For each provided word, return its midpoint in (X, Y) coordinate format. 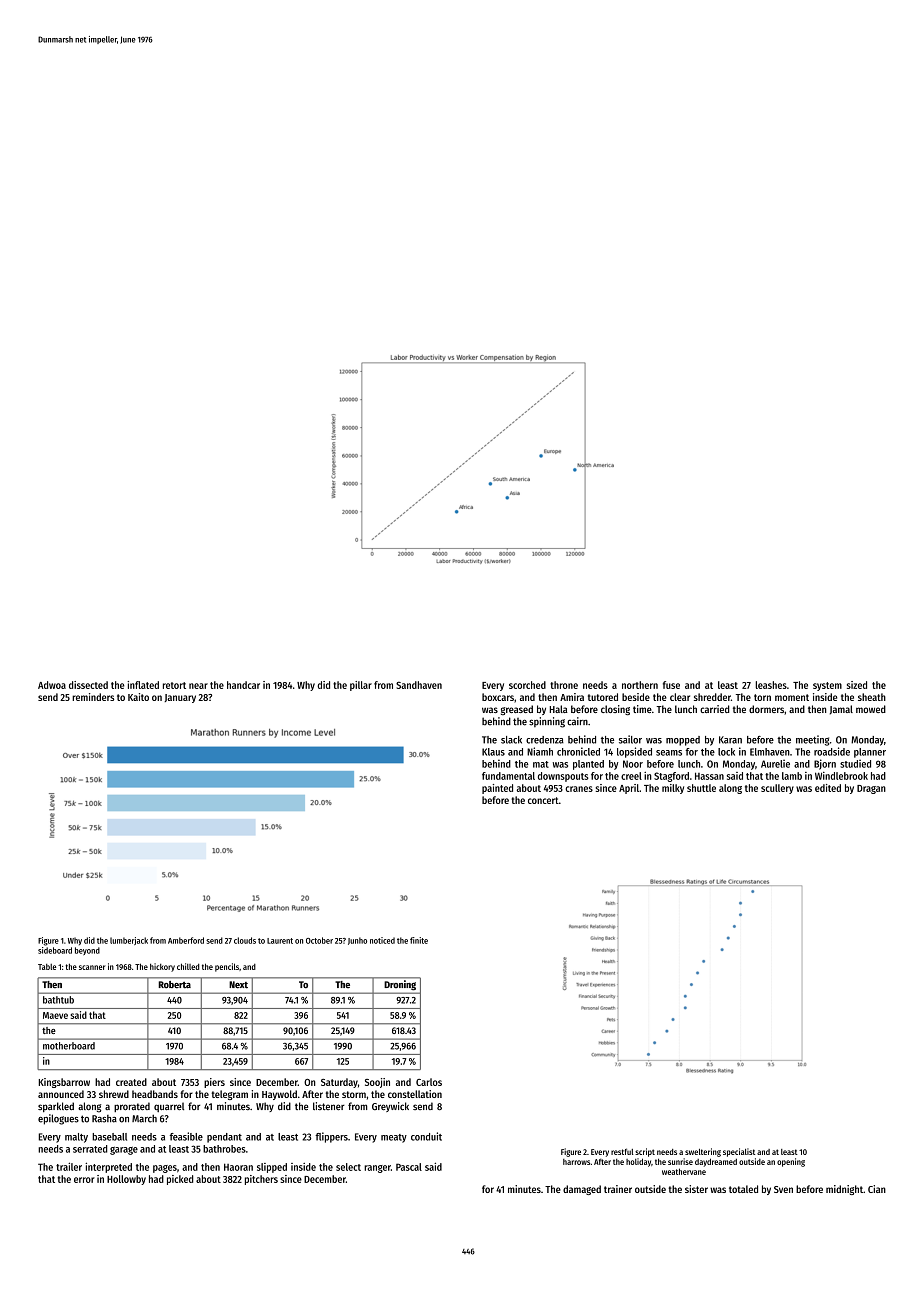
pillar (361, 686)
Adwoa (52, 685)
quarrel (169, 1107)
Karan (730, 740)
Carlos (429, 1082)
